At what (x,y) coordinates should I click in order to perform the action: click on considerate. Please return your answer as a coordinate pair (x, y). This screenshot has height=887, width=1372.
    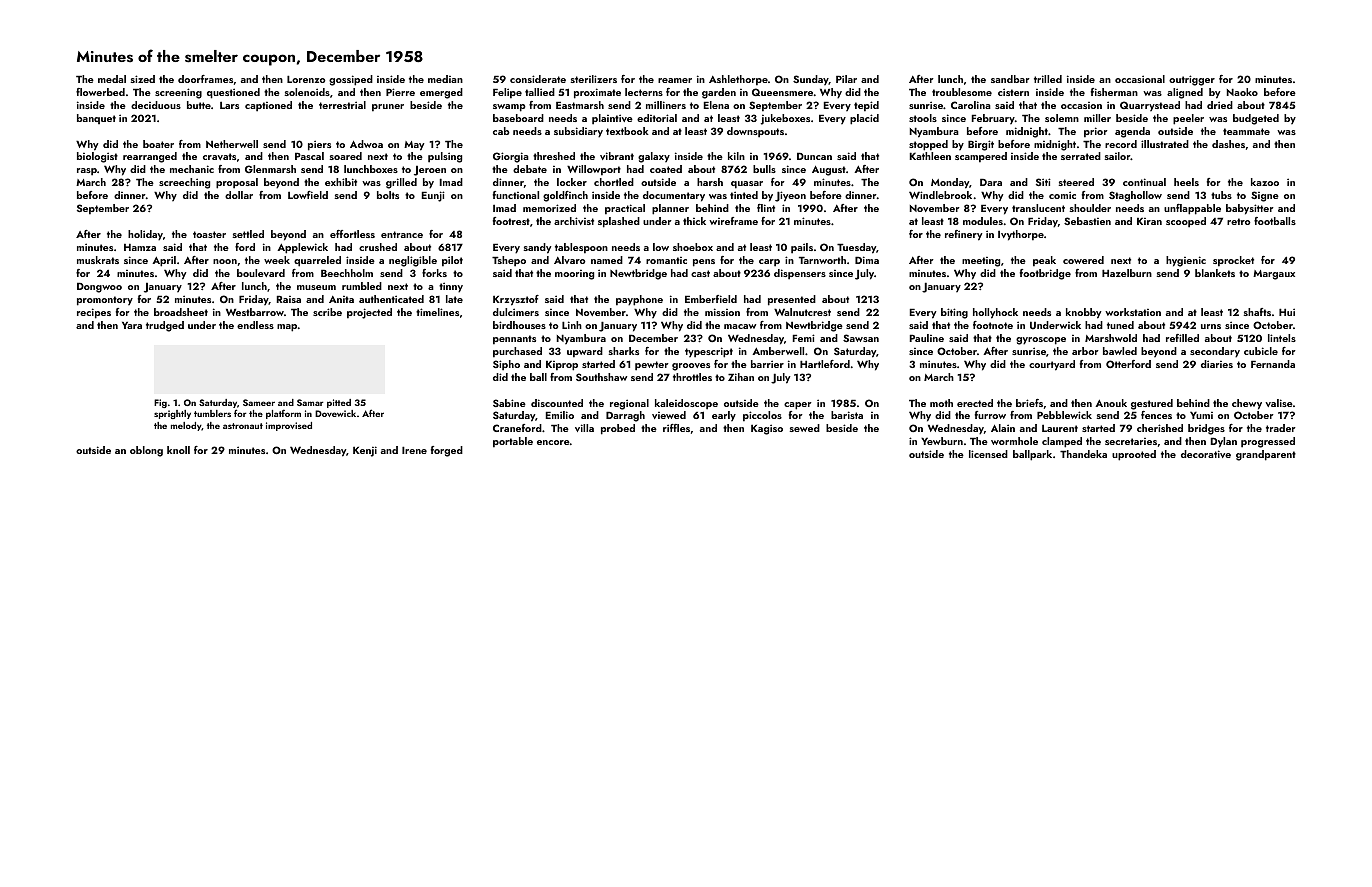
    Looking at the image, I should click on (538, 79).
